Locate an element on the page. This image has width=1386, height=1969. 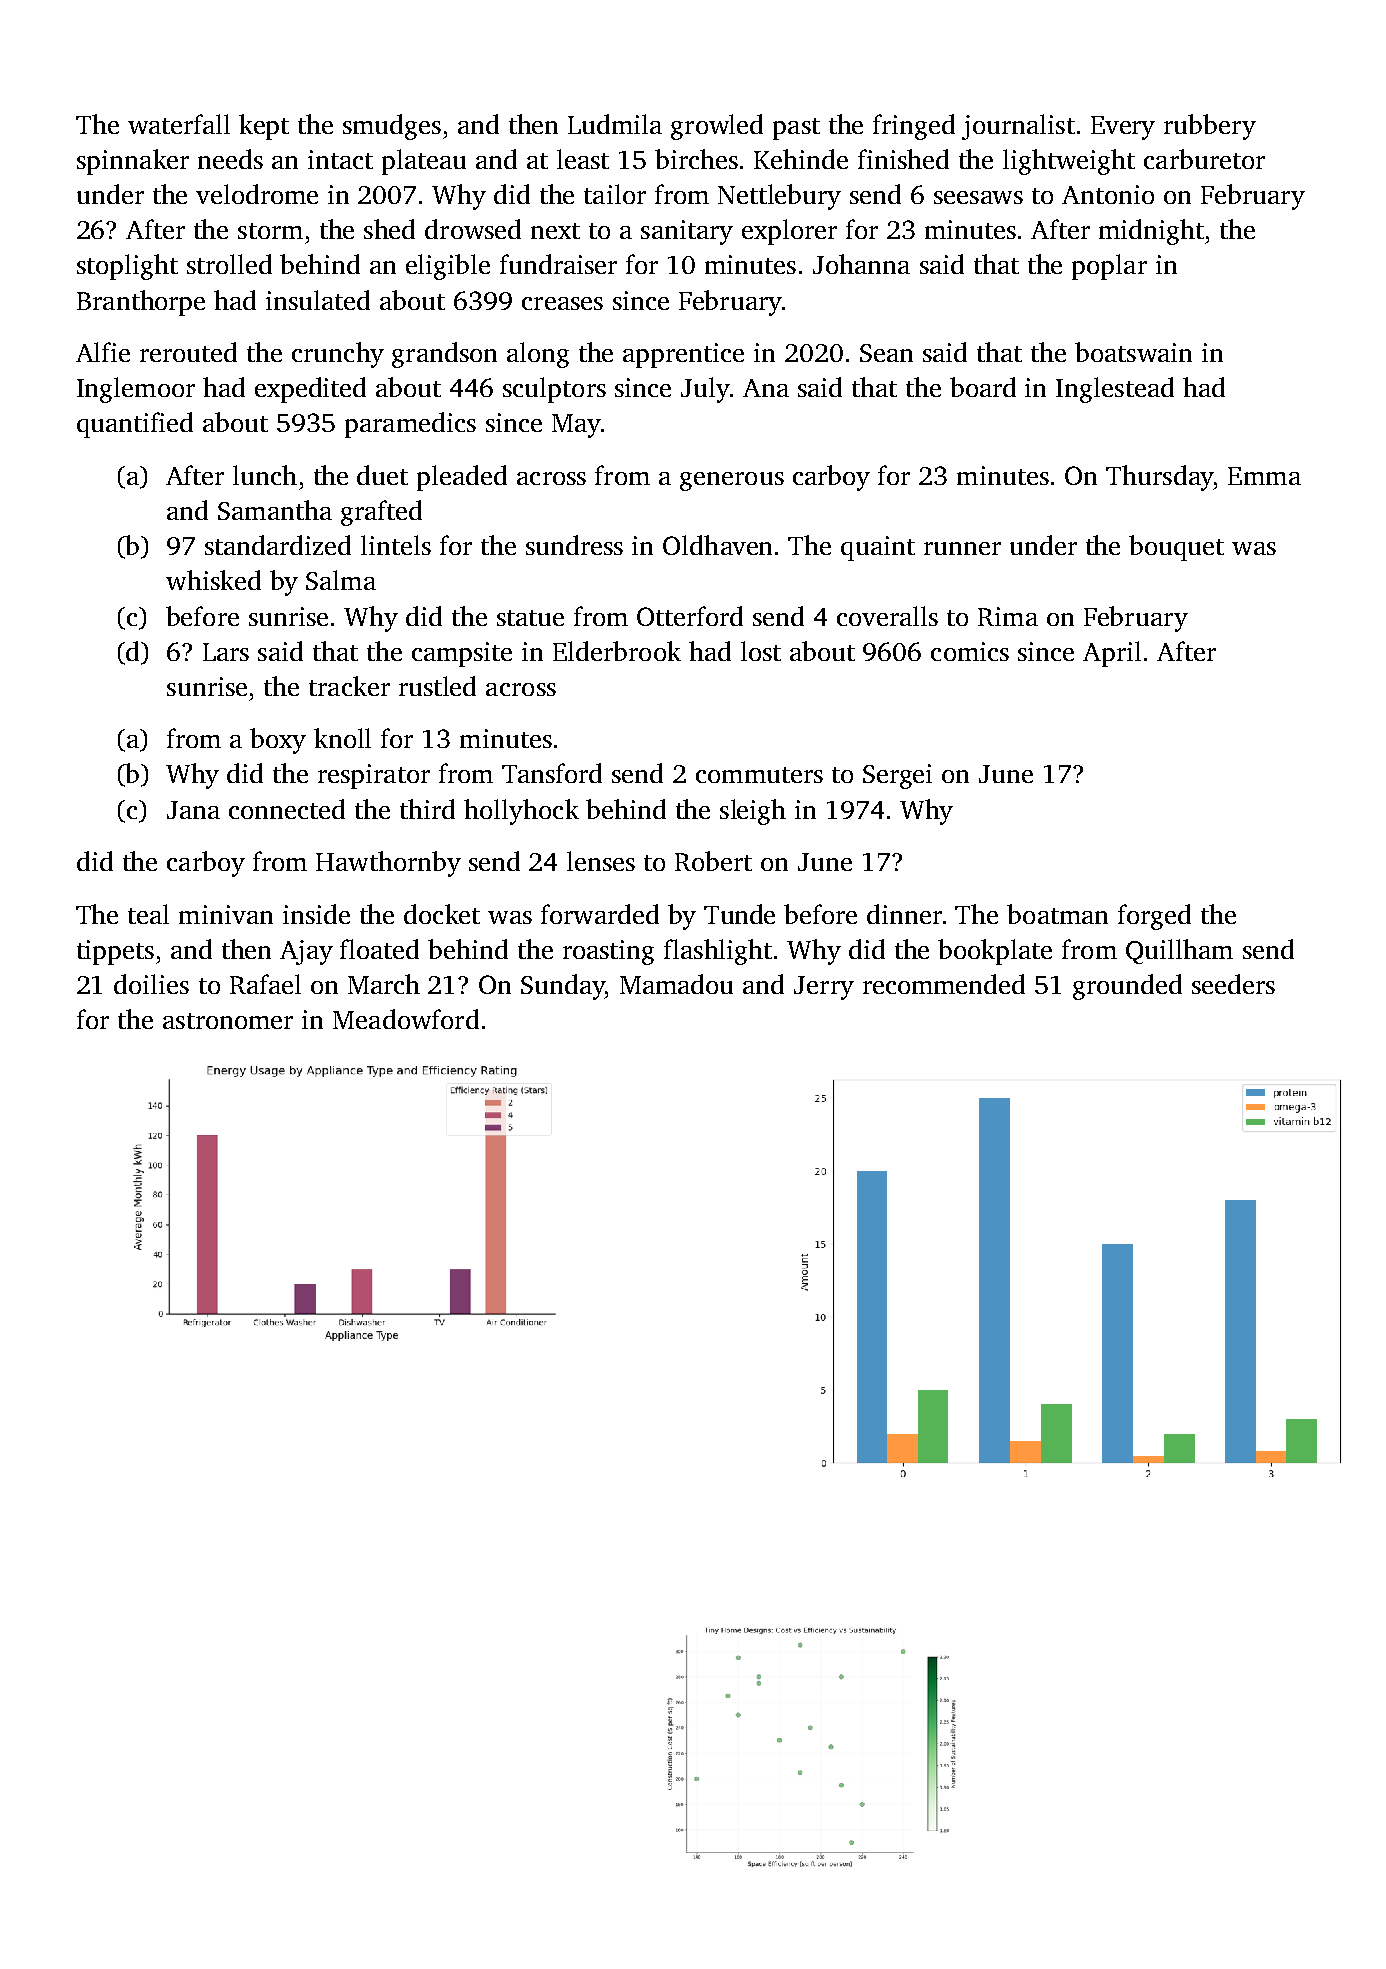
bouquet is located at coordinates (1176, 548).
